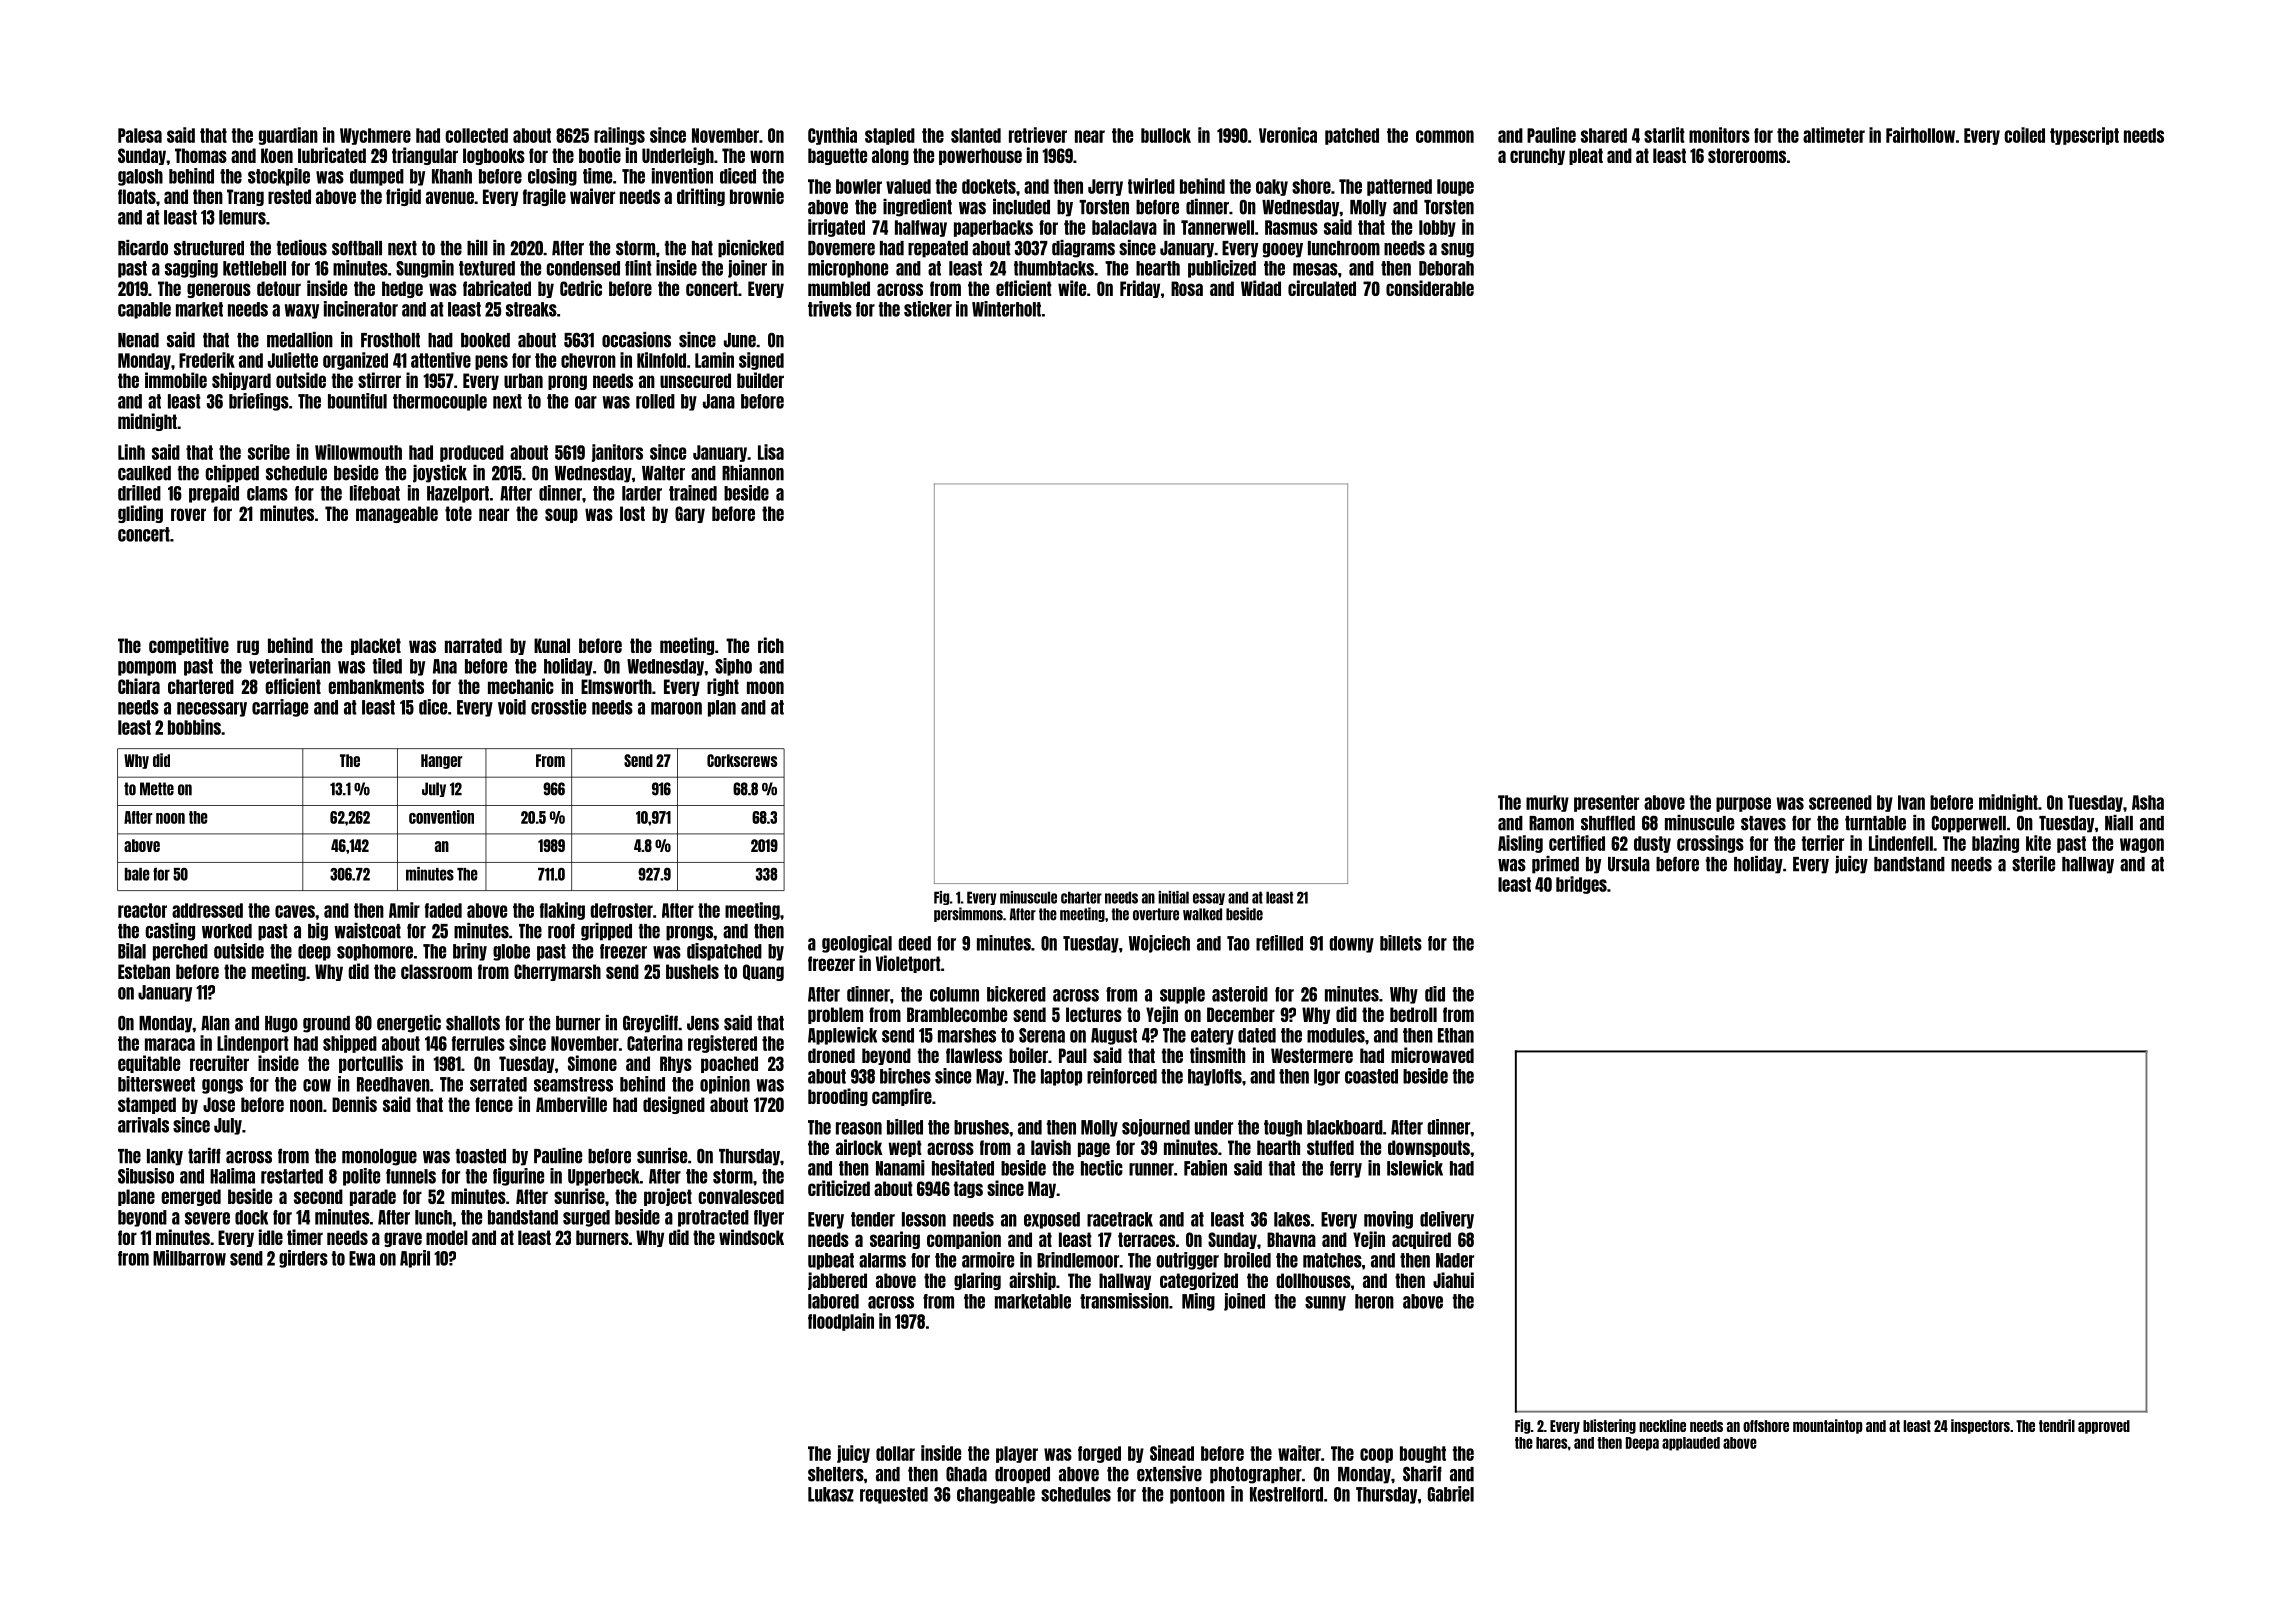 This page has width=2282, height=1613. I want to click on changeable, so click(996, 1495).
